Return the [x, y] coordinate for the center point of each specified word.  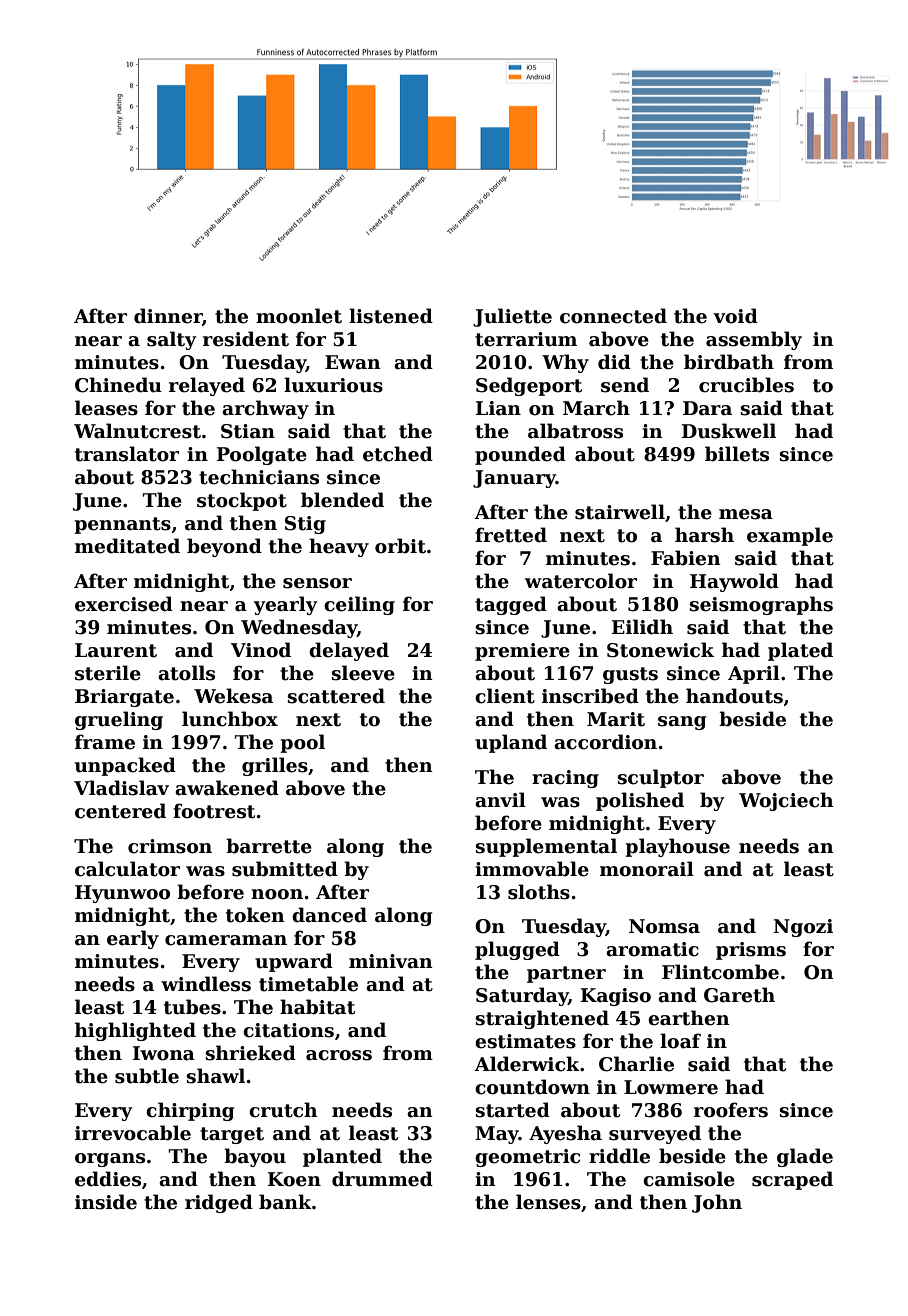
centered [120, 811]
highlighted [135, 1031]
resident [246, 339]
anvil [500, 800]
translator [127, 454]
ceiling [359, 605]
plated [800, 651]
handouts [734, 696]
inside [106, 1202]
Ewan [353, 362]
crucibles [746, 385]
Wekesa [233, 696]
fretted [511, 535]
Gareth [739, 995]
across [339, 1055]
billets [737, 454]
